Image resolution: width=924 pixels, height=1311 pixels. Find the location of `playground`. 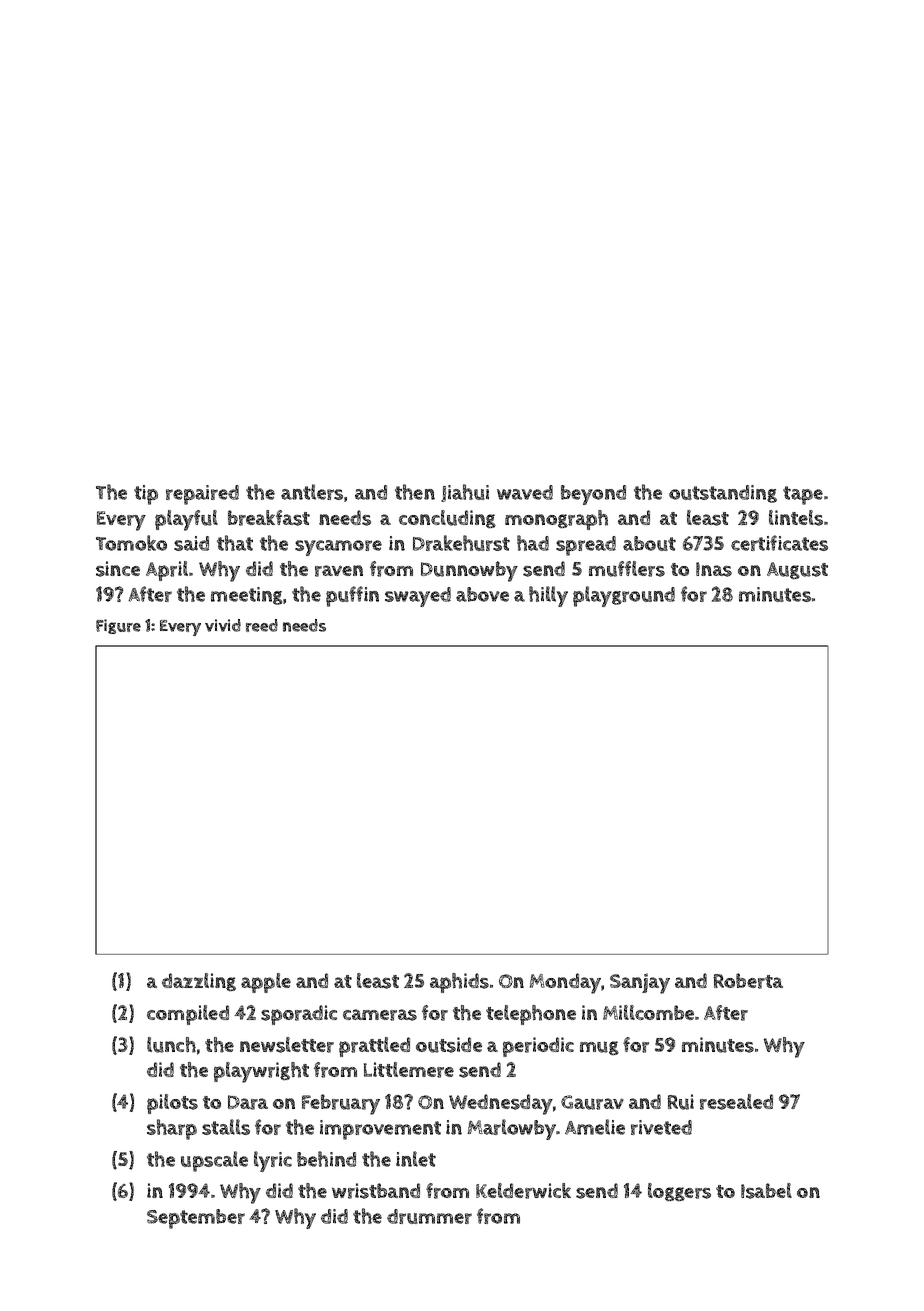

playground is located at coordinates (624, 596).
